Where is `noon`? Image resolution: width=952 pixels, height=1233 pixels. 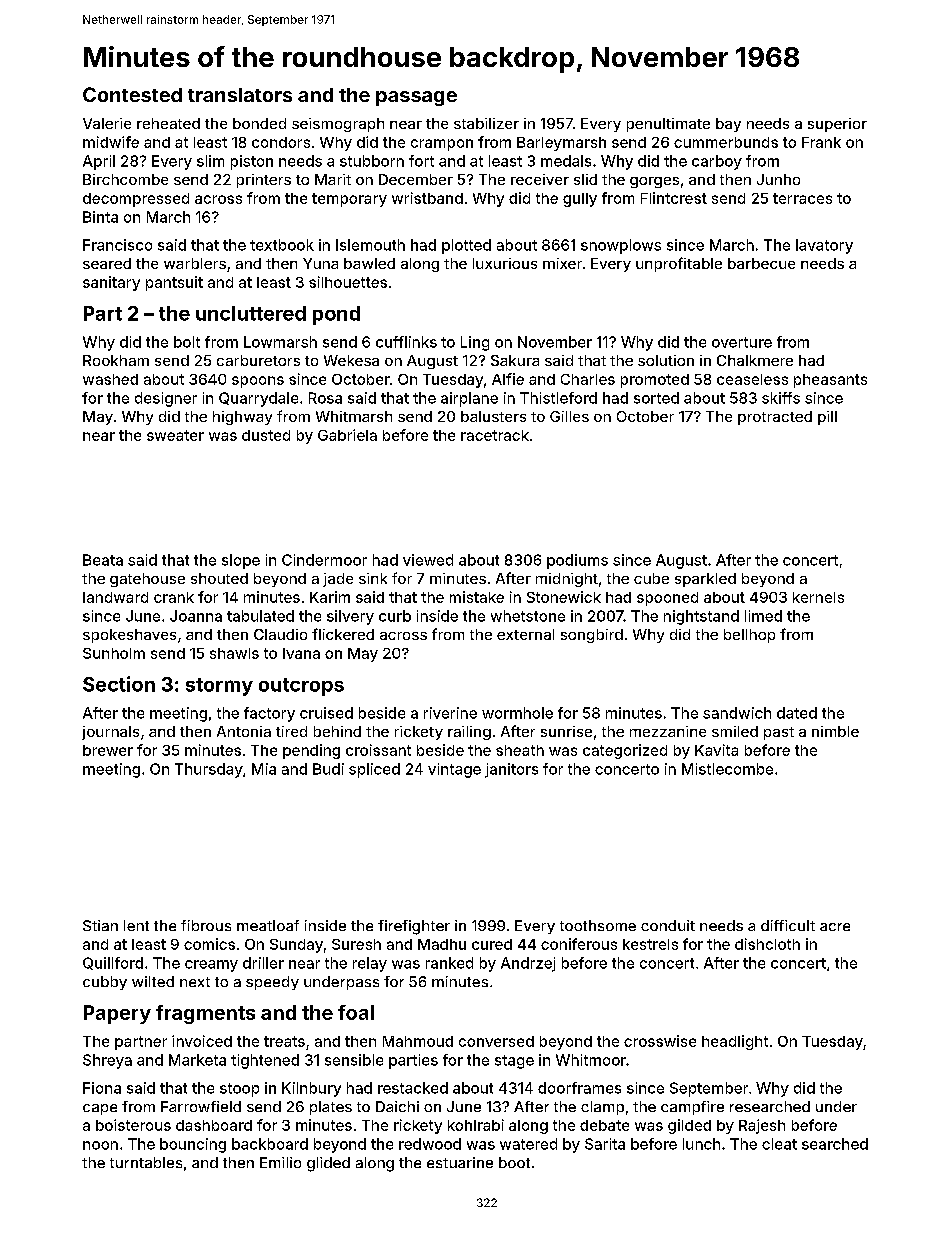 noon is located at coordinates (100, 1145).
